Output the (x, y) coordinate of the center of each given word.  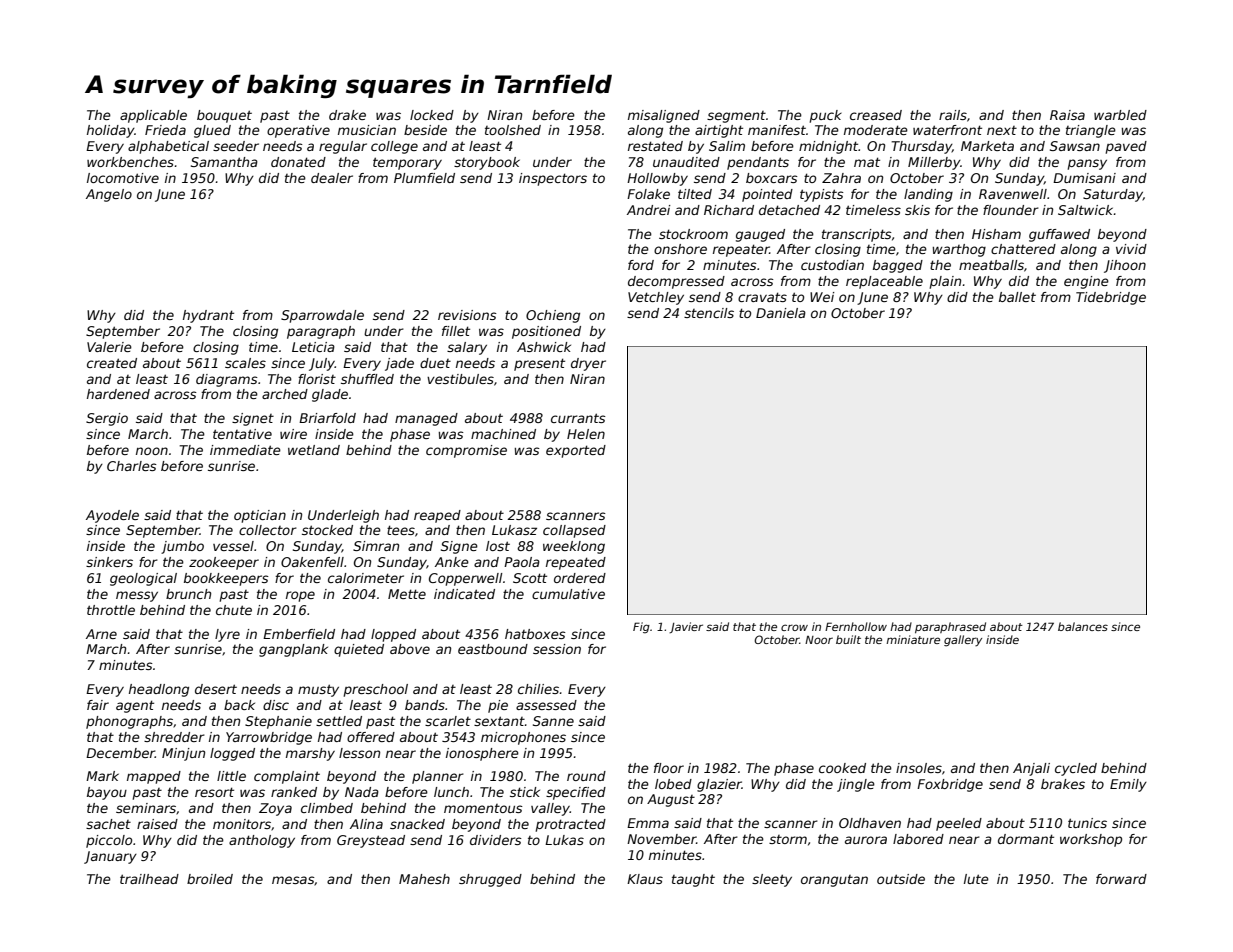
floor (669, 768)
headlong (159, 690)
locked (432, 115)
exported (576, 451)
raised (157, 824)
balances (1083, 626)
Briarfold (327, 418)
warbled (1120, 115)
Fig (641, 628)
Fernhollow (856, 626)
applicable (153, 116)
